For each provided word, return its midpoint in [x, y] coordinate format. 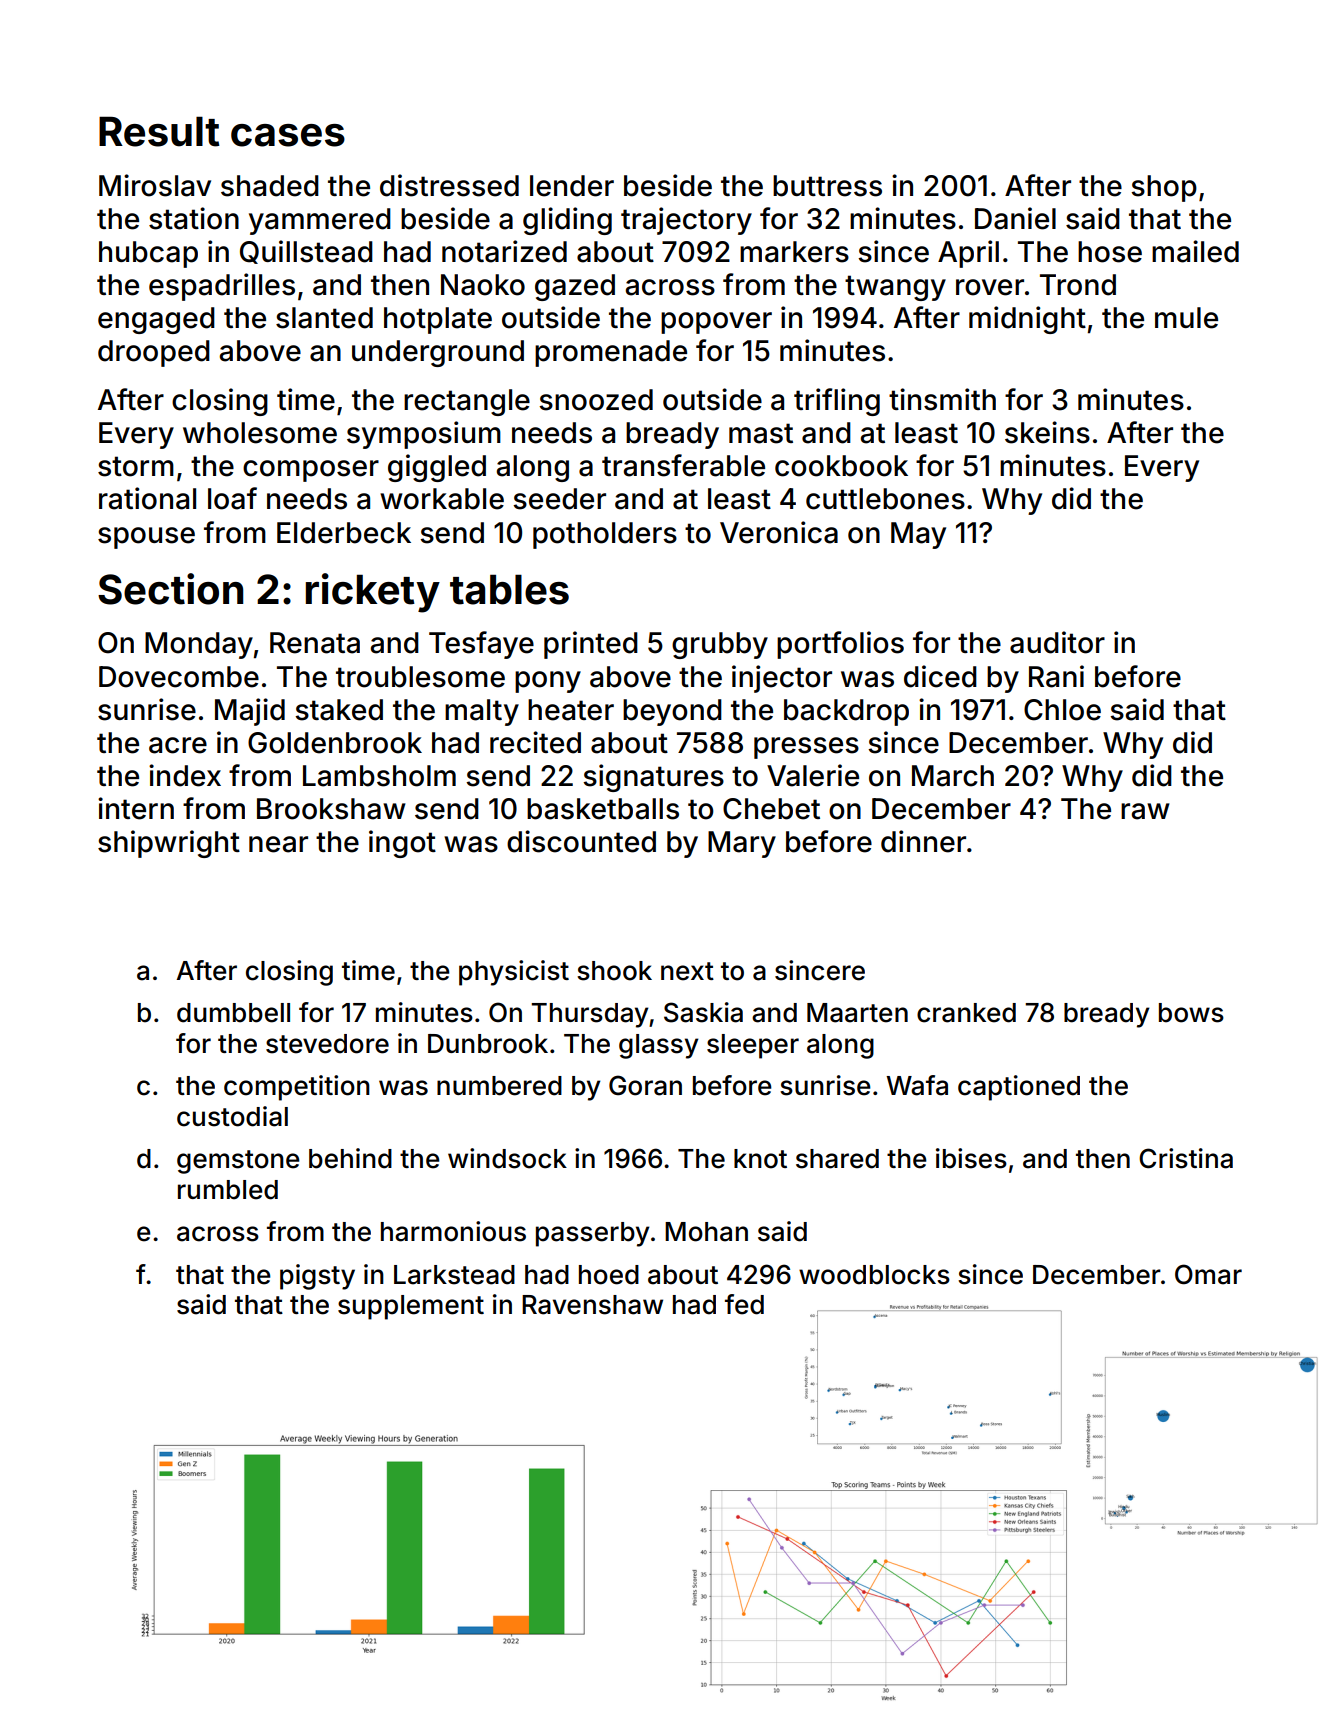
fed [744, 1304]
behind [350, 1158]
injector [782, 679]
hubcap [148, 254]
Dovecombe [179, 677]
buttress [827, 186]
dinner [923, 841]
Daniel [1015, 218]
